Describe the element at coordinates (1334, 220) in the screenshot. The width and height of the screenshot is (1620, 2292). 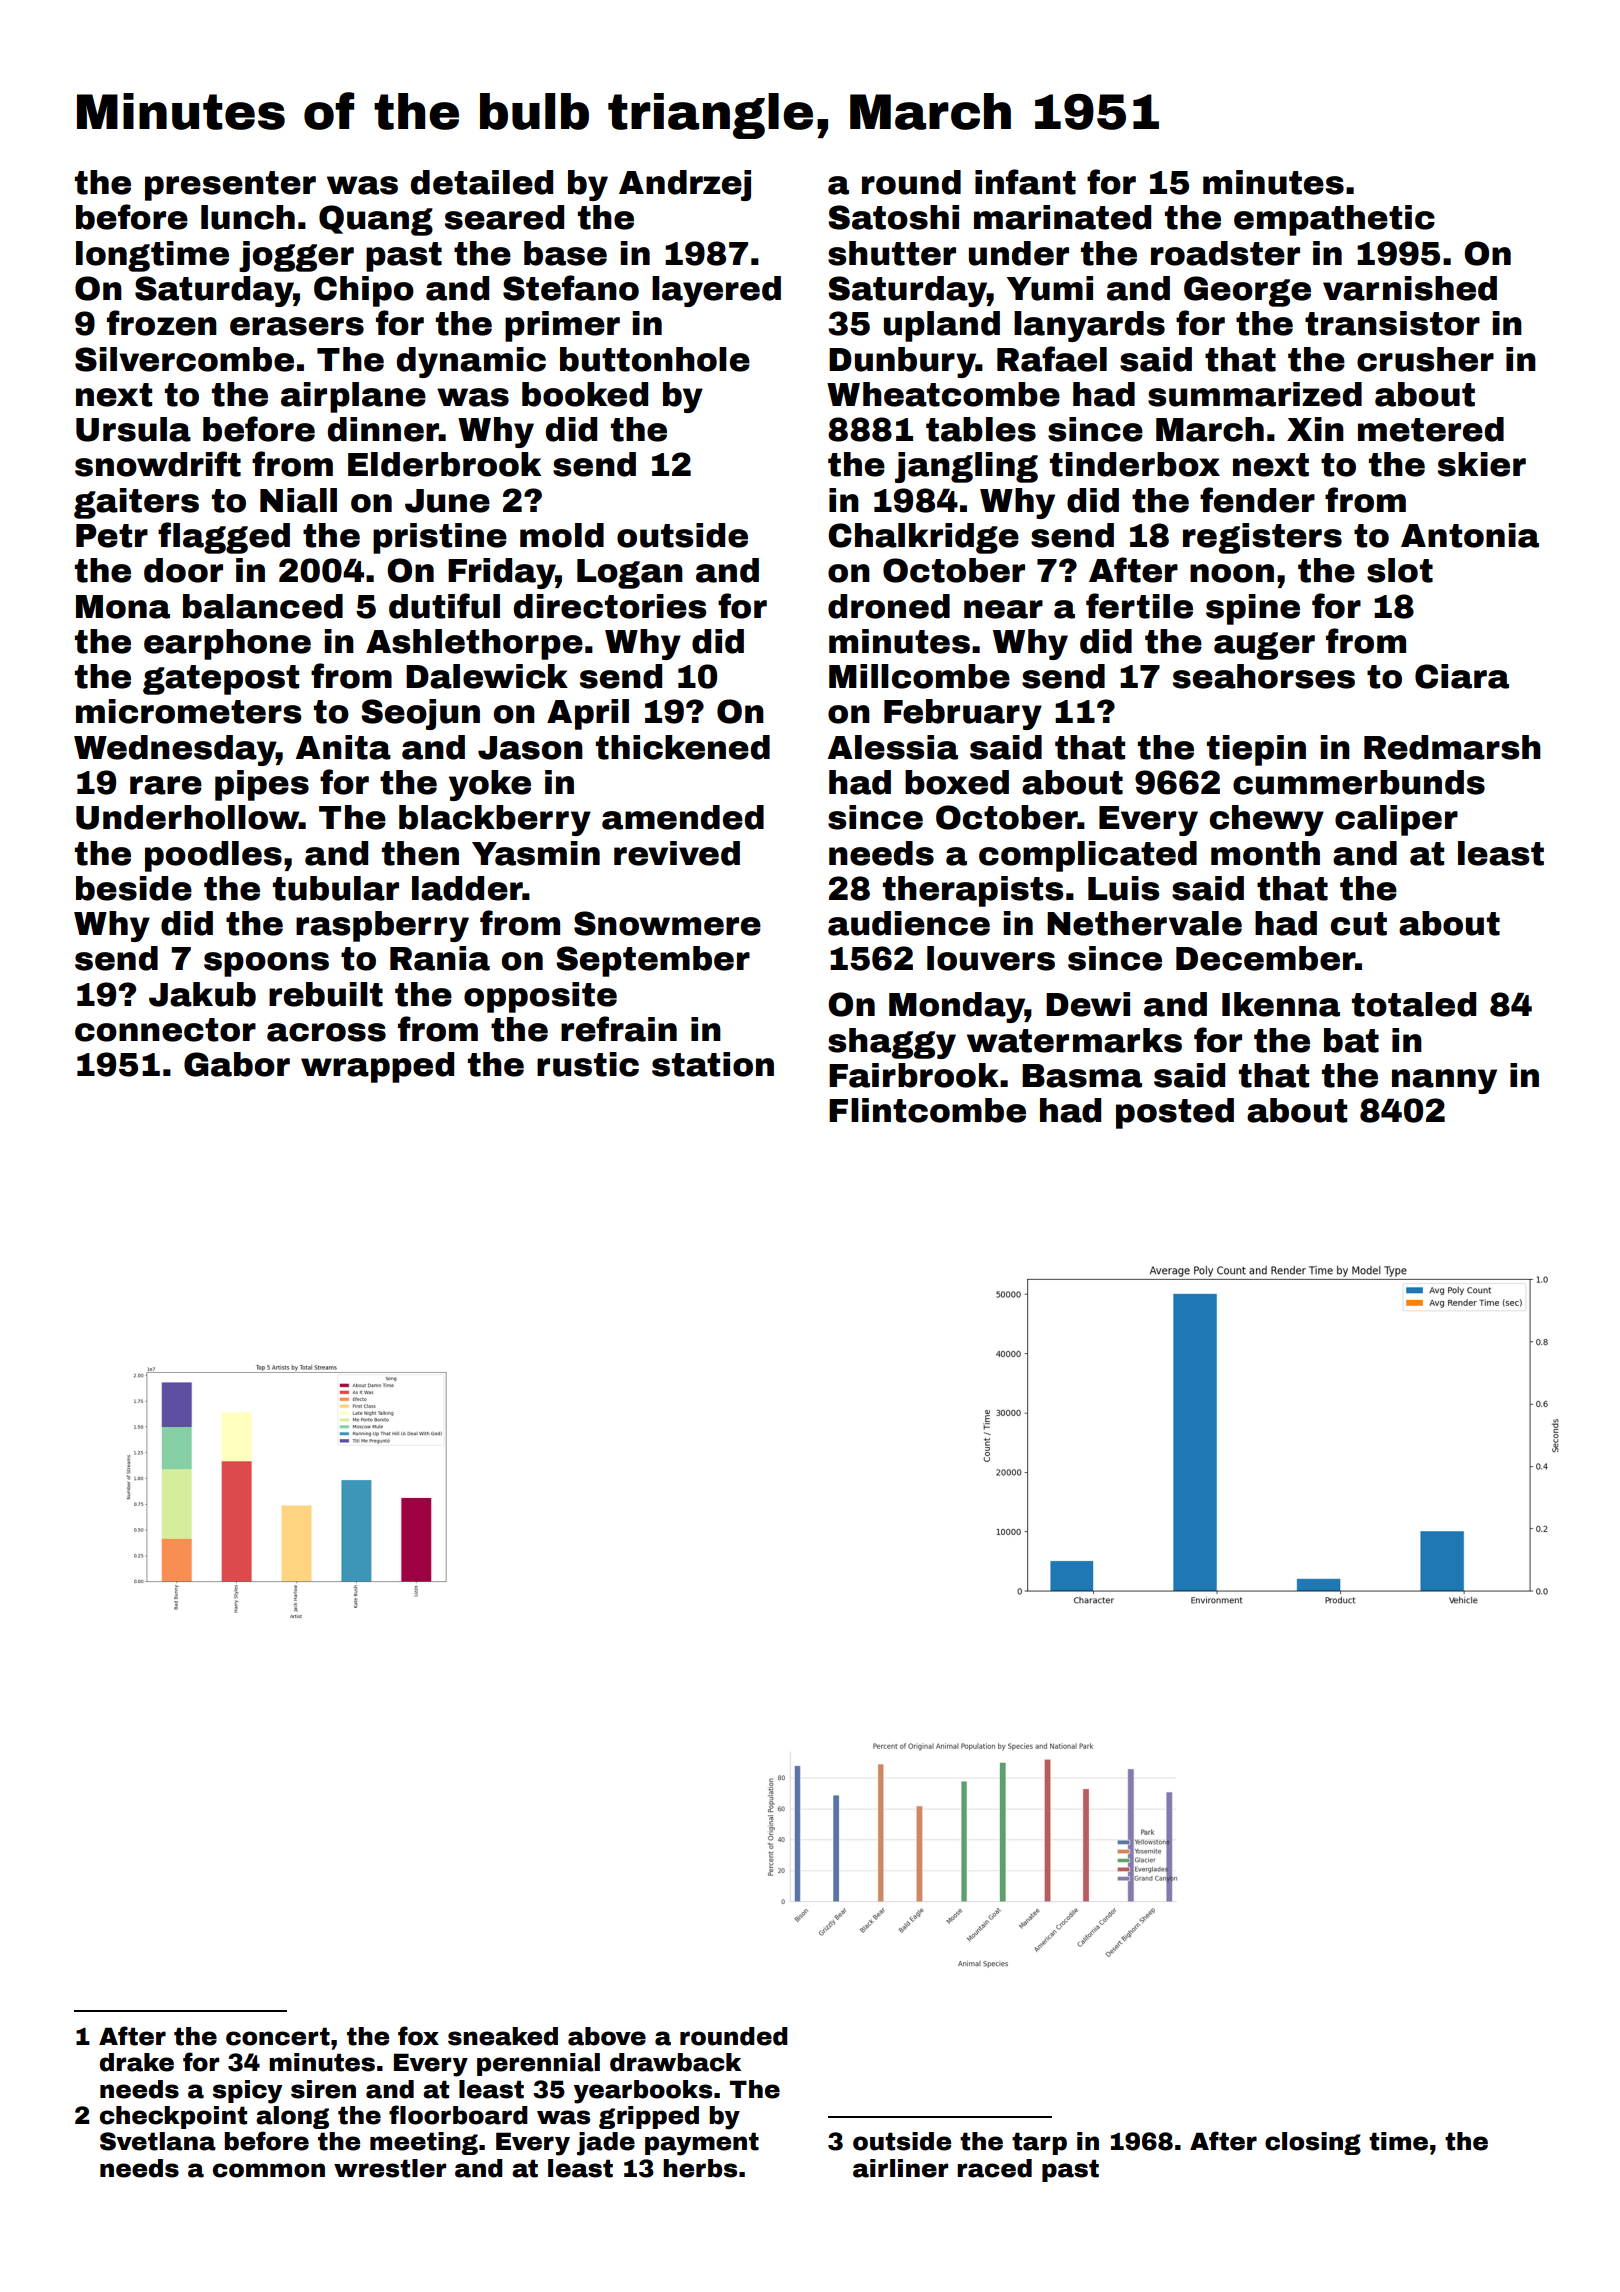
I see `empathetic` at that location.
